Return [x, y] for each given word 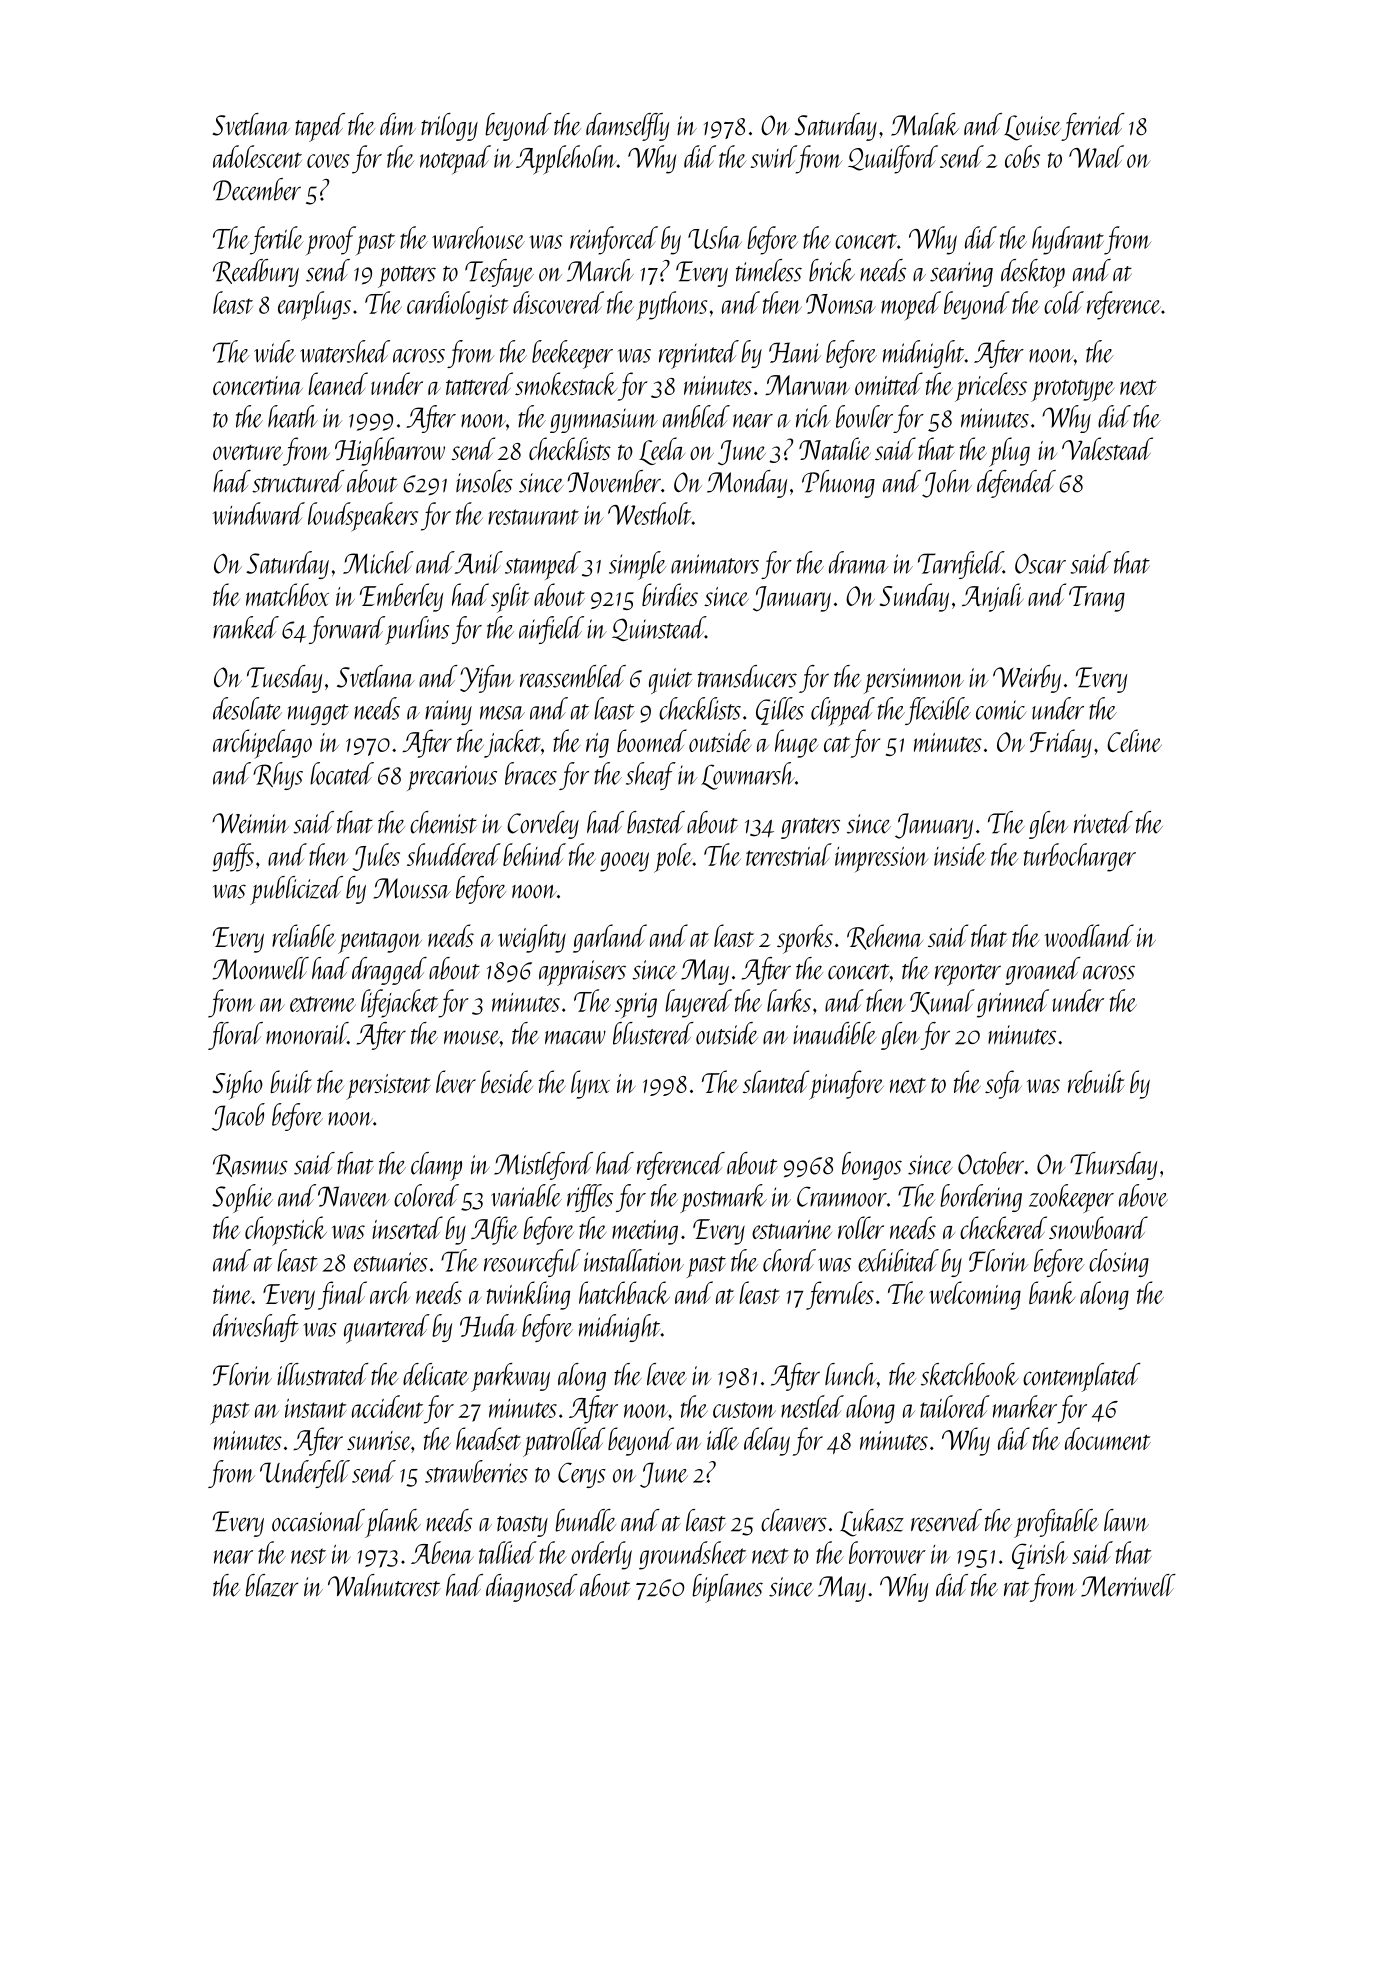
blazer [272, 1585]
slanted [776, 1081]
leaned [338, 383]
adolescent [257, 156]
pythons [671, 306]
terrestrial [789, 854]
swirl [773, 156]
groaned [1043, 971]
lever [456, 1081]
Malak [925, 124]
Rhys [278, 776]
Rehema [885, 937]
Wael [1096, 156]
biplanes [728, 1588]
